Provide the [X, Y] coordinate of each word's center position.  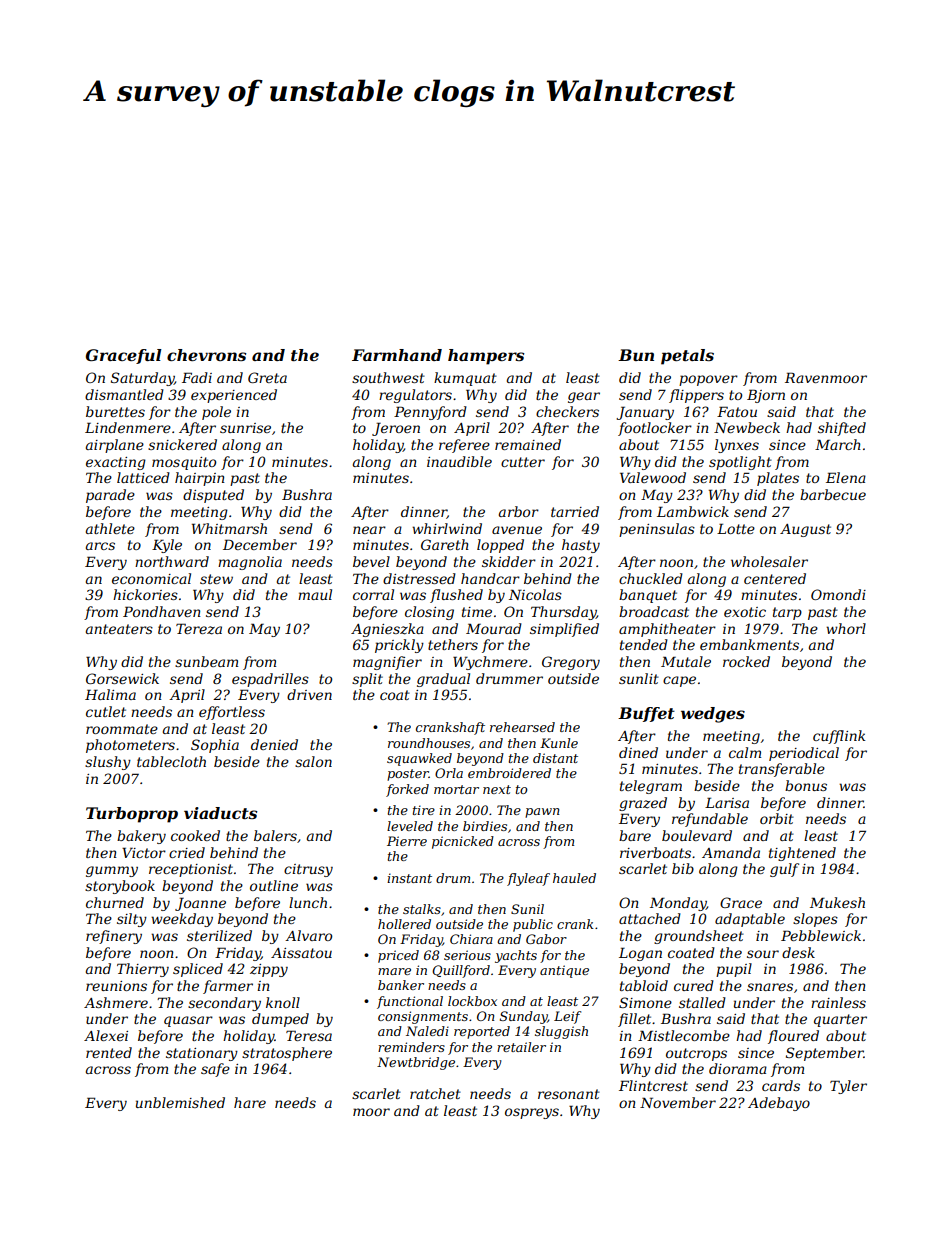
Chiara [471, 939]
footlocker [655, 429]
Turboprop [132, 815]
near [369, 530]
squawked [419, 759]
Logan [640, 954]
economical [151, 578]
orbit [777, 818]
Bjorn [766, 396]
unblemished [180, 1102]
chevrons [206, 355]
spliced [198, 970]
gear [584, 397]
